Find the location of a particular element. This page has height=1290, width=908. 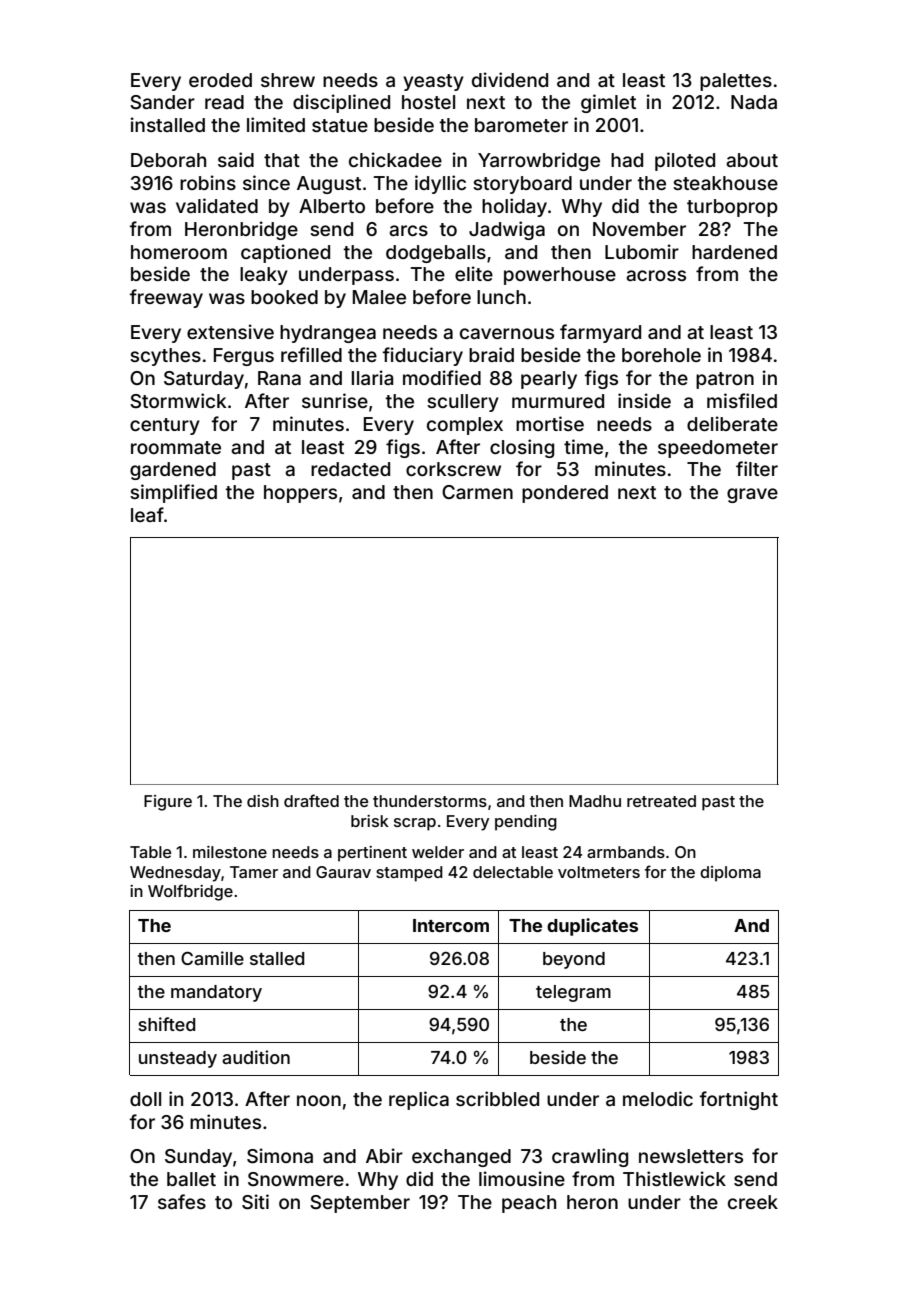

limited is located at coordinates (276, 124).
